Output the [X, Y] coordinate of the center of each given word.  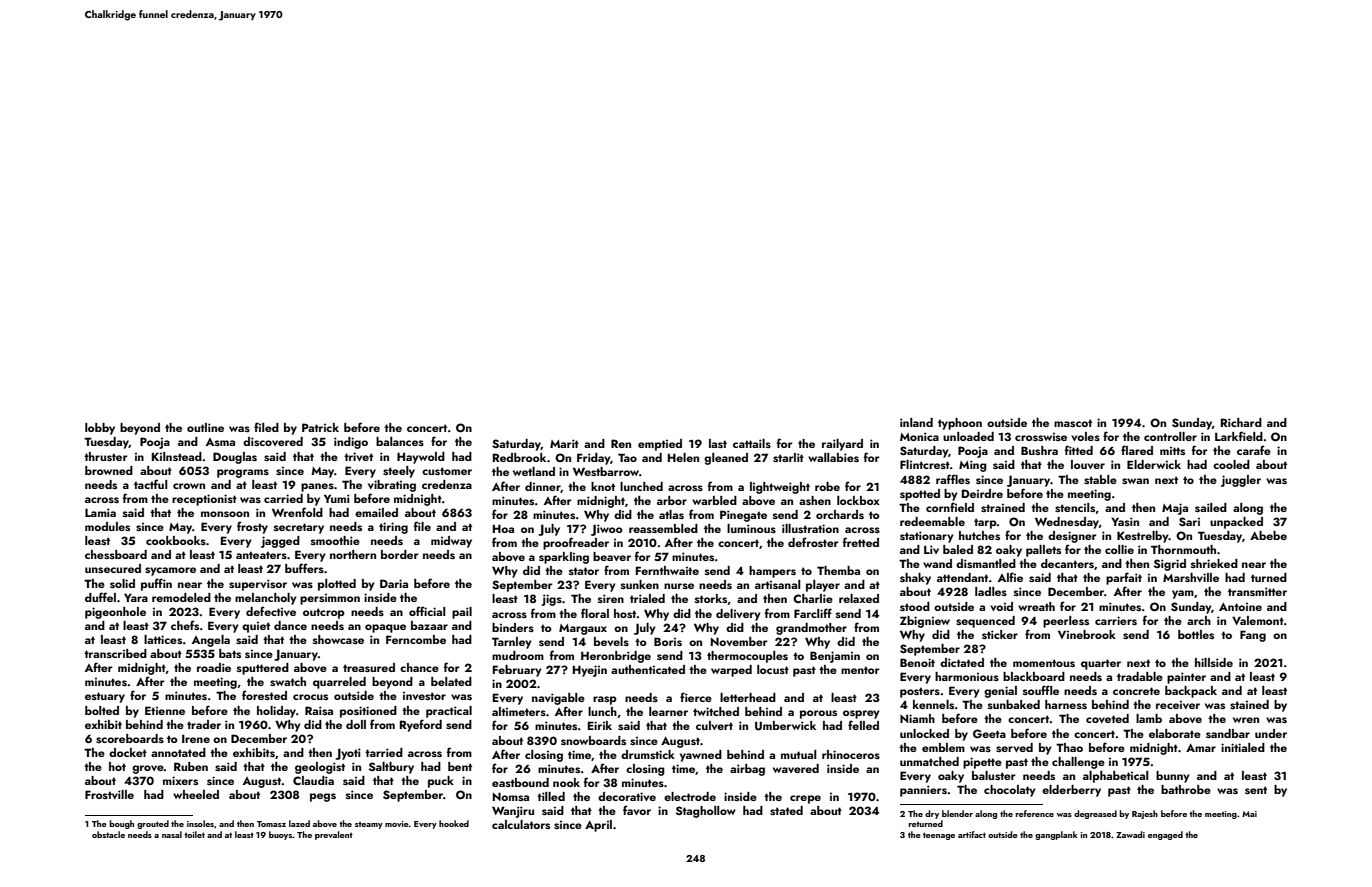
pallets [1043, 551]
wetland [534, 471]
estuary [105, 697]
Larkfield [1239, 436]
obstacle [108, 834]
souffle [1041, 690]
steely [399, 472]
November [739, 641]
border [400, 554]
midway [451, 542]
